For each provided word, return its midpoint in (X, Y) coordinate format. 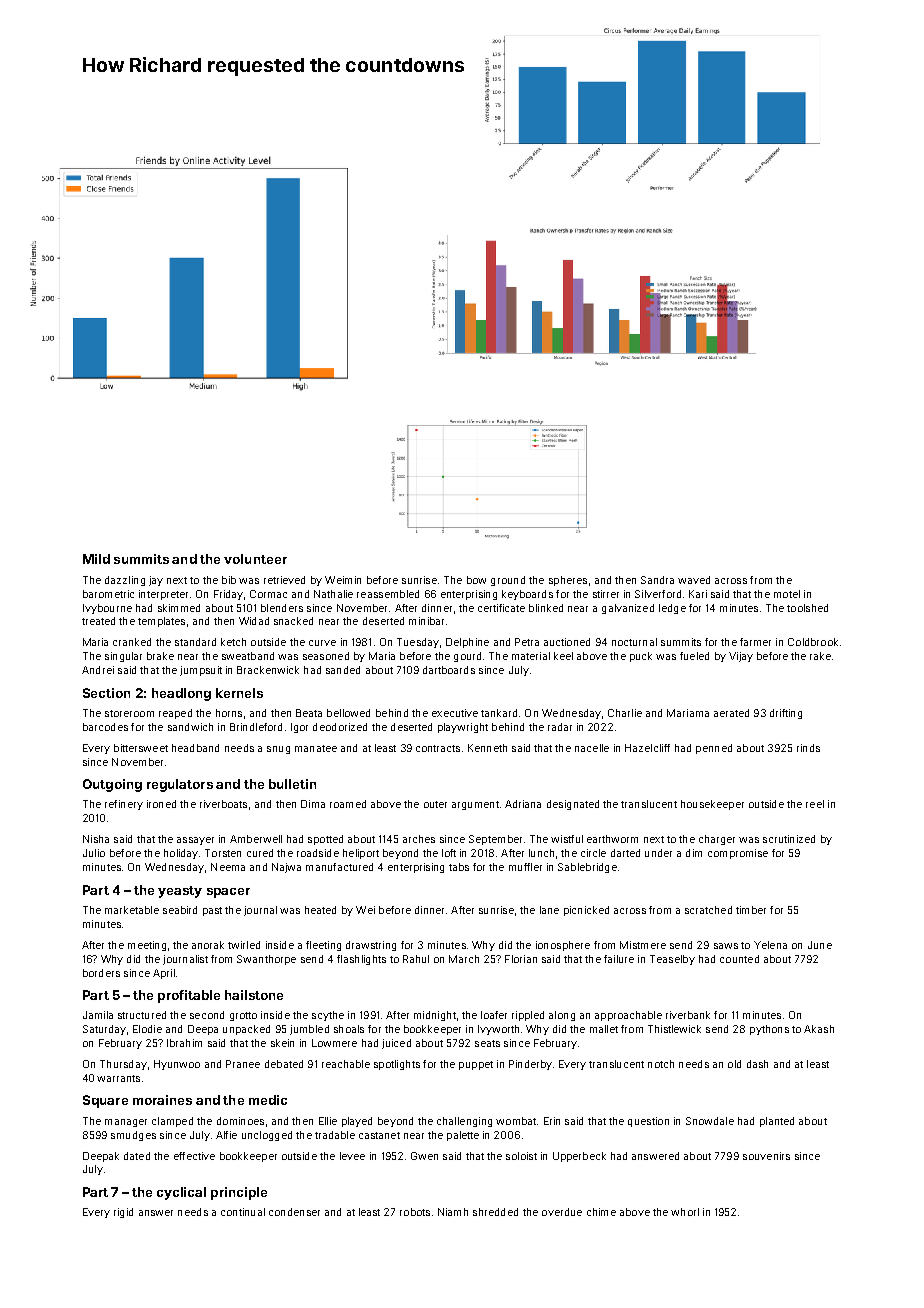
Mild (96, 559)
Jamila (98, 1015)
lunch (541, 853)
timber (751, 910)
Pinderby (530, 1065)
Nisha (96, 839)
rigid (123, 1213)
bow (476, 580)
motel (787, 594)
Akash (819, 1029)
